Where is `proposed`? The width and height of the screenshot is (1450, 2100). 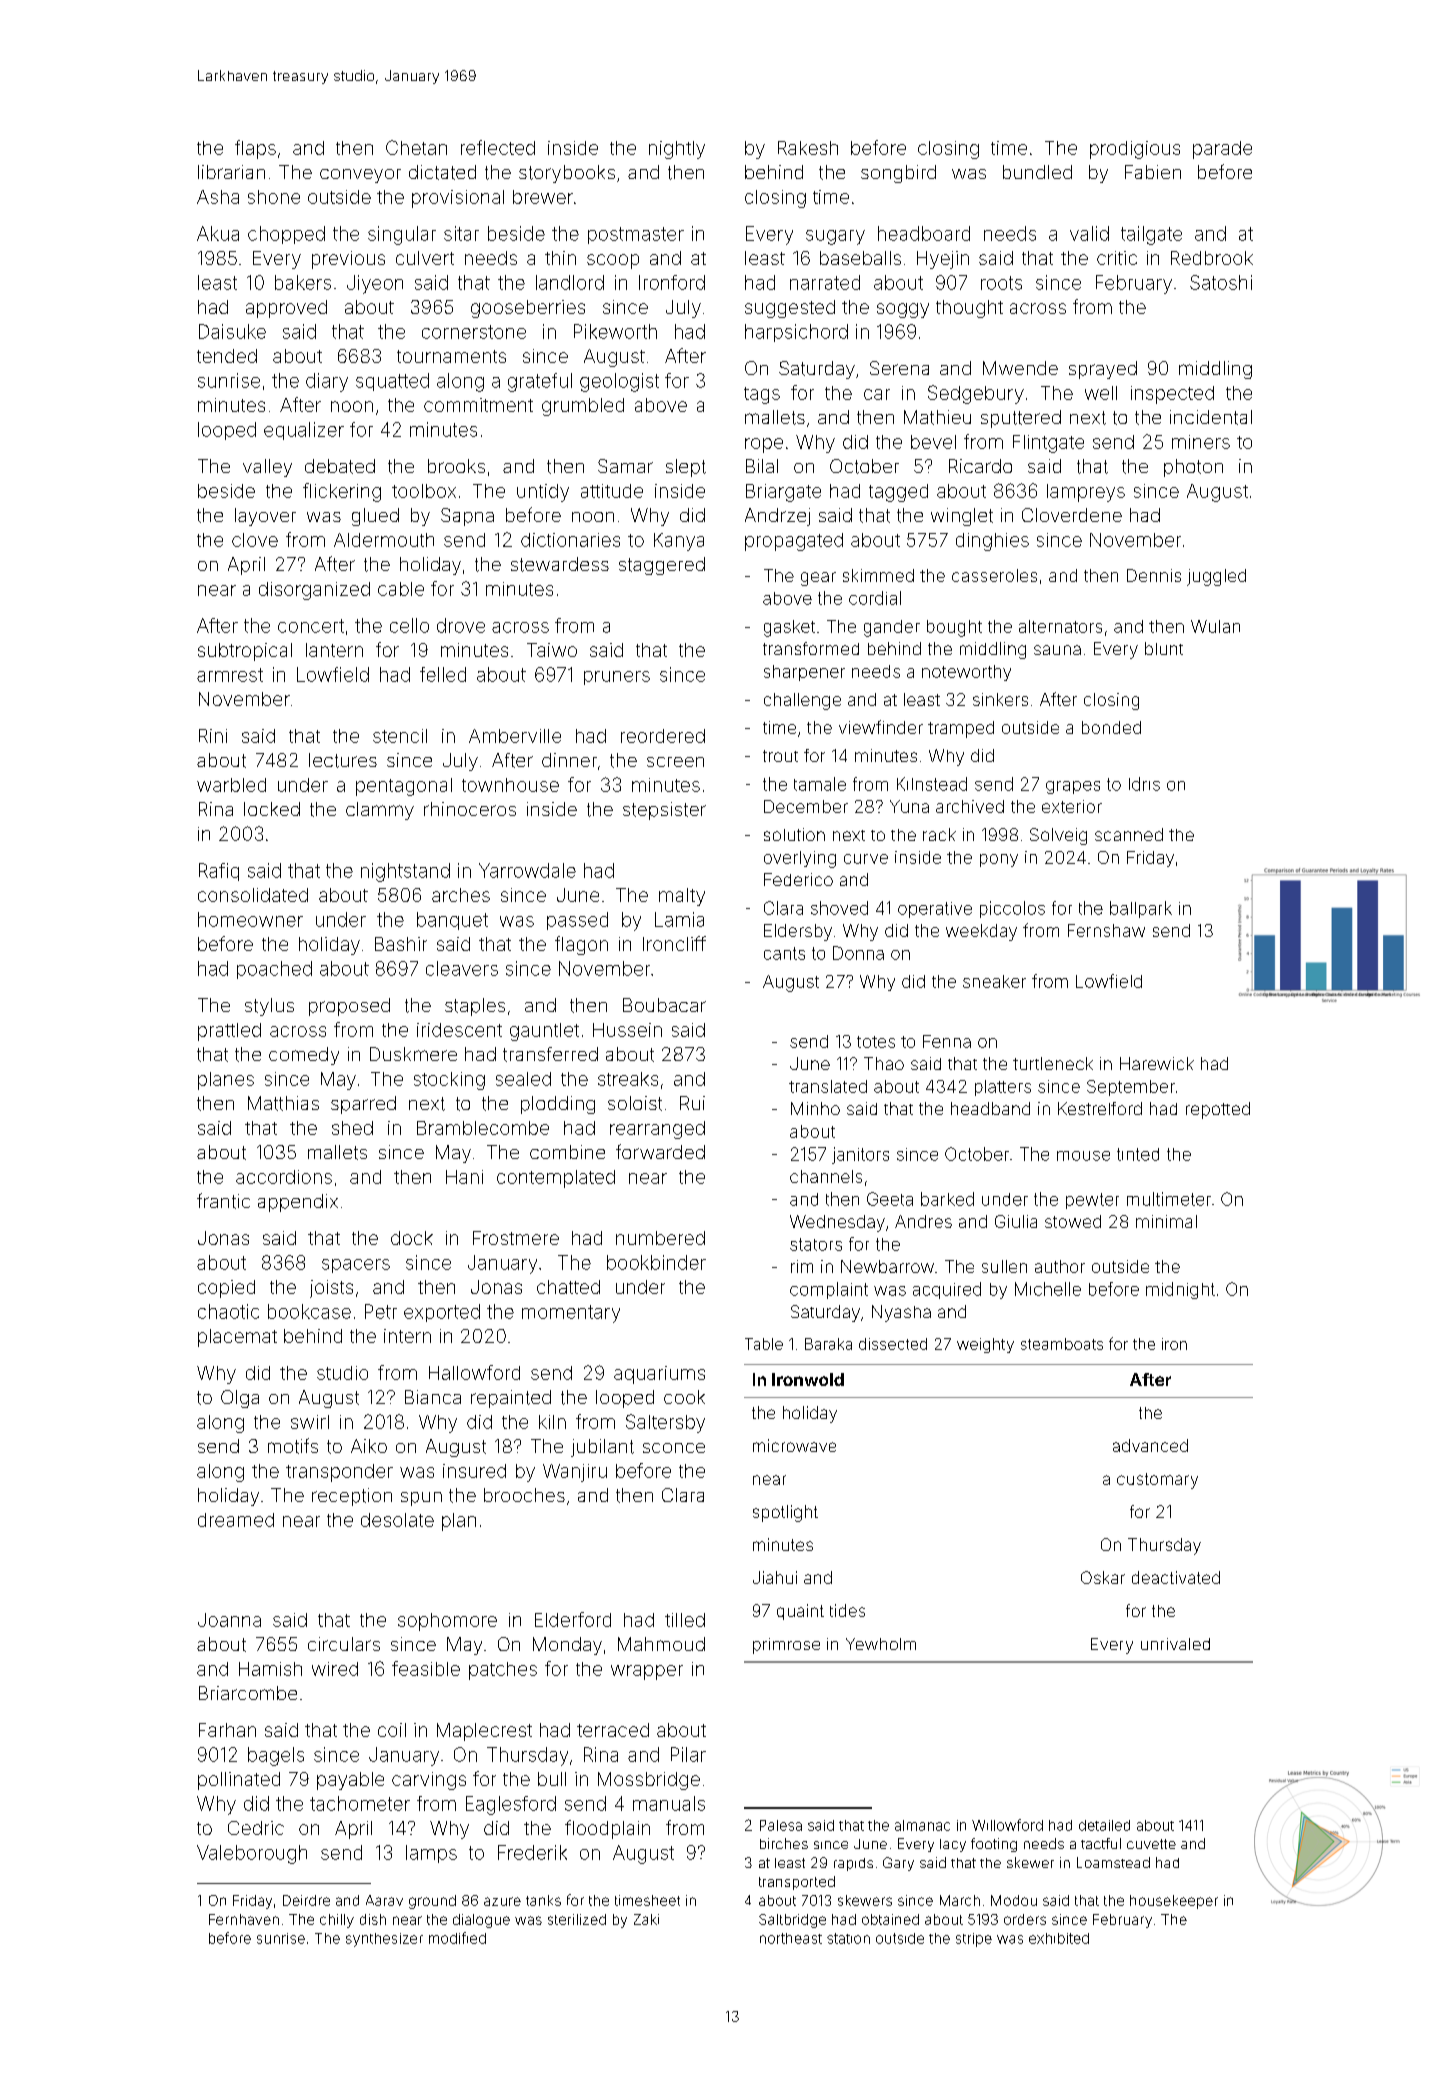 proposed is located at coordinates (349, 1007).
